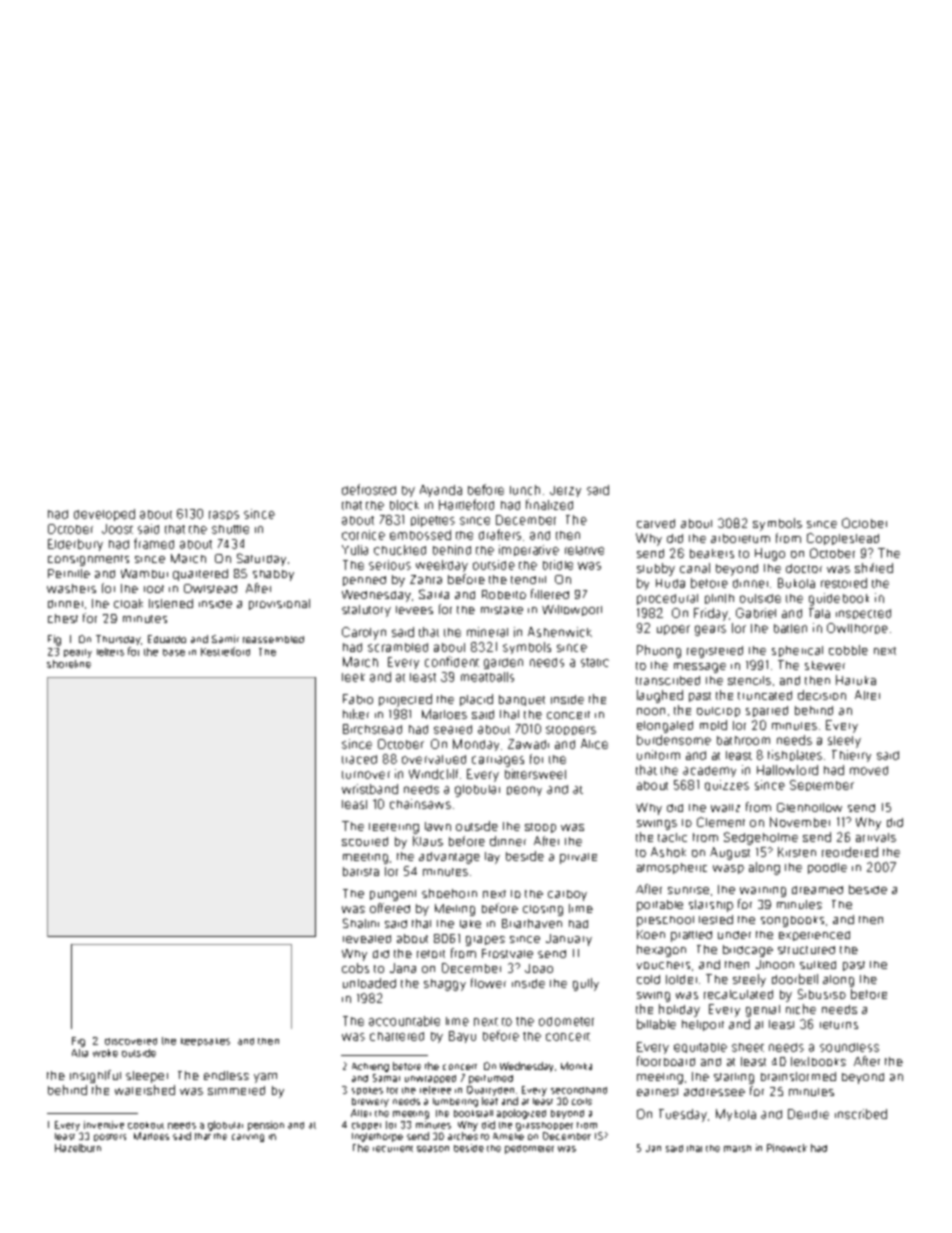  Describe the element at coordinates (78, 1148) in the document. I see `Hazelburn` at that location.
